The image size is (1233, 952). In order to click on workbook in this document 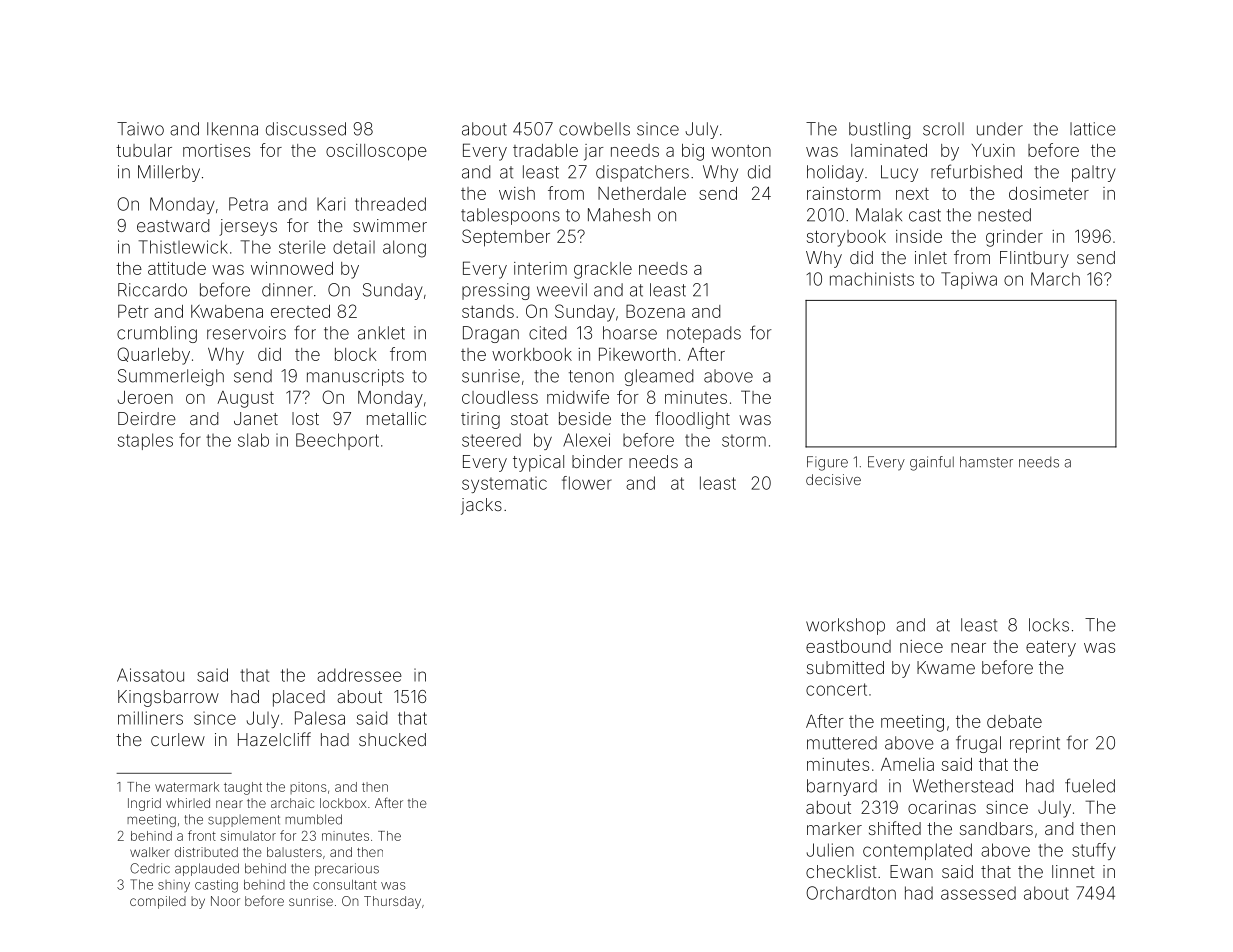, I will do `click(532, 354)`.
